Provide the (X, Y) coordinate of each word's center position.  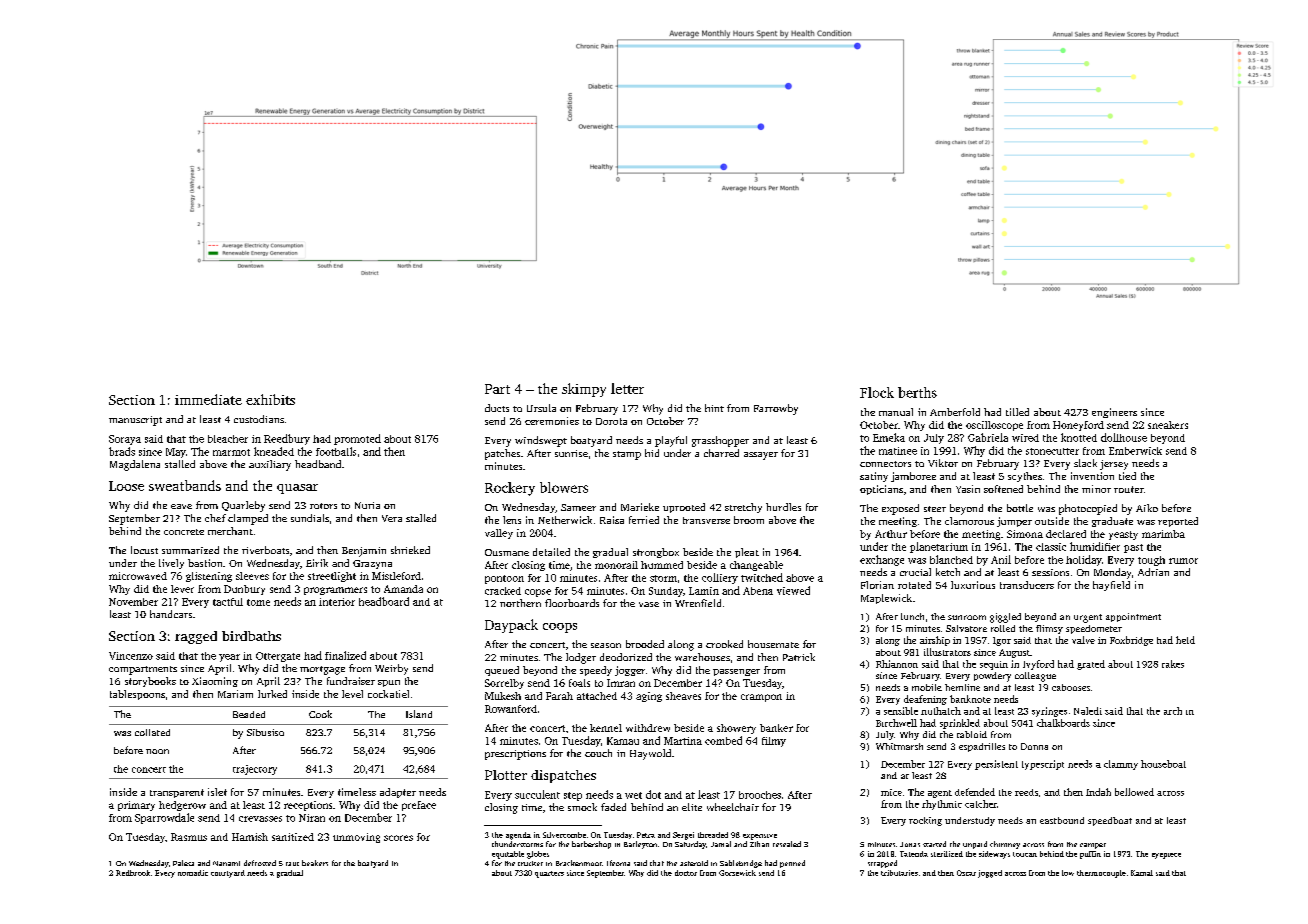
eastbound (1062, 820)
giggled (1005, 618)
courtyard (228, 874)
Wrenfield (698, 603)
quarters (549, 874)
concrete (184, 532)
